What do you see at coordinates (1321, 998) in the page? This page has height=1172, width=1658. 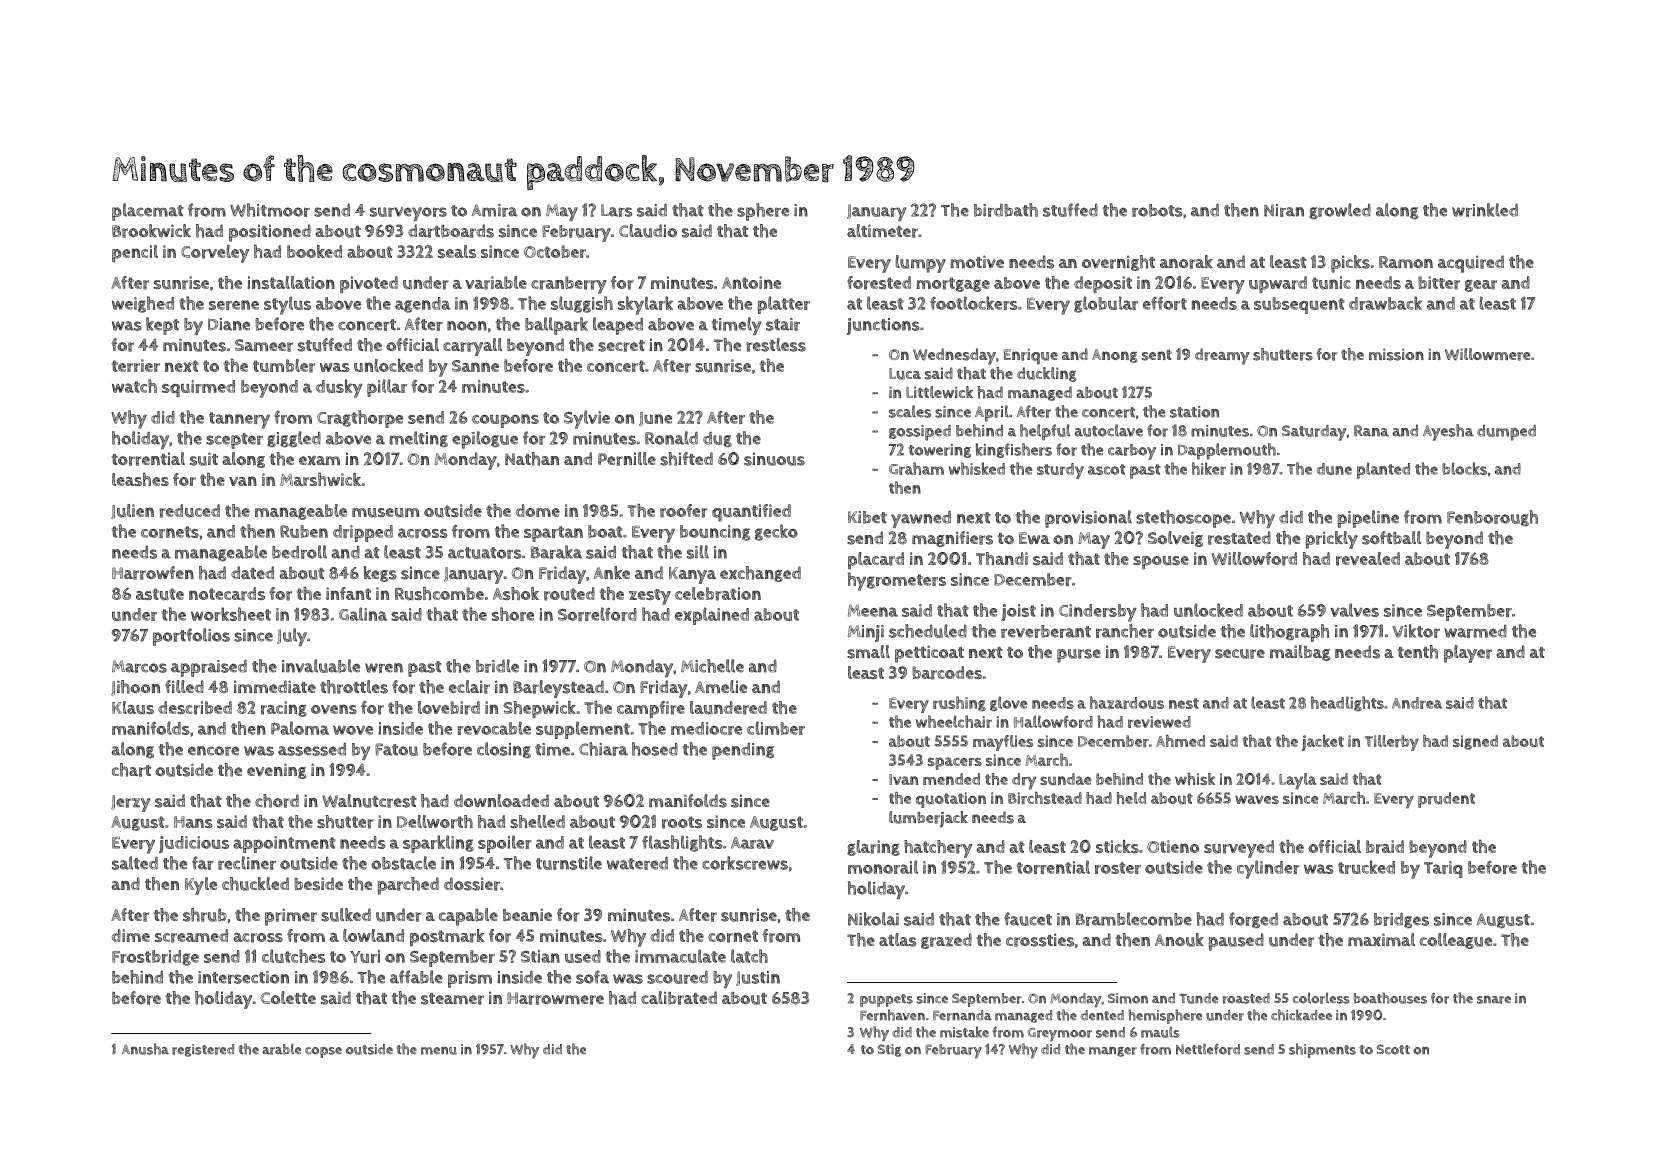 I see `colorless` at bounding box center [1321, 998].
